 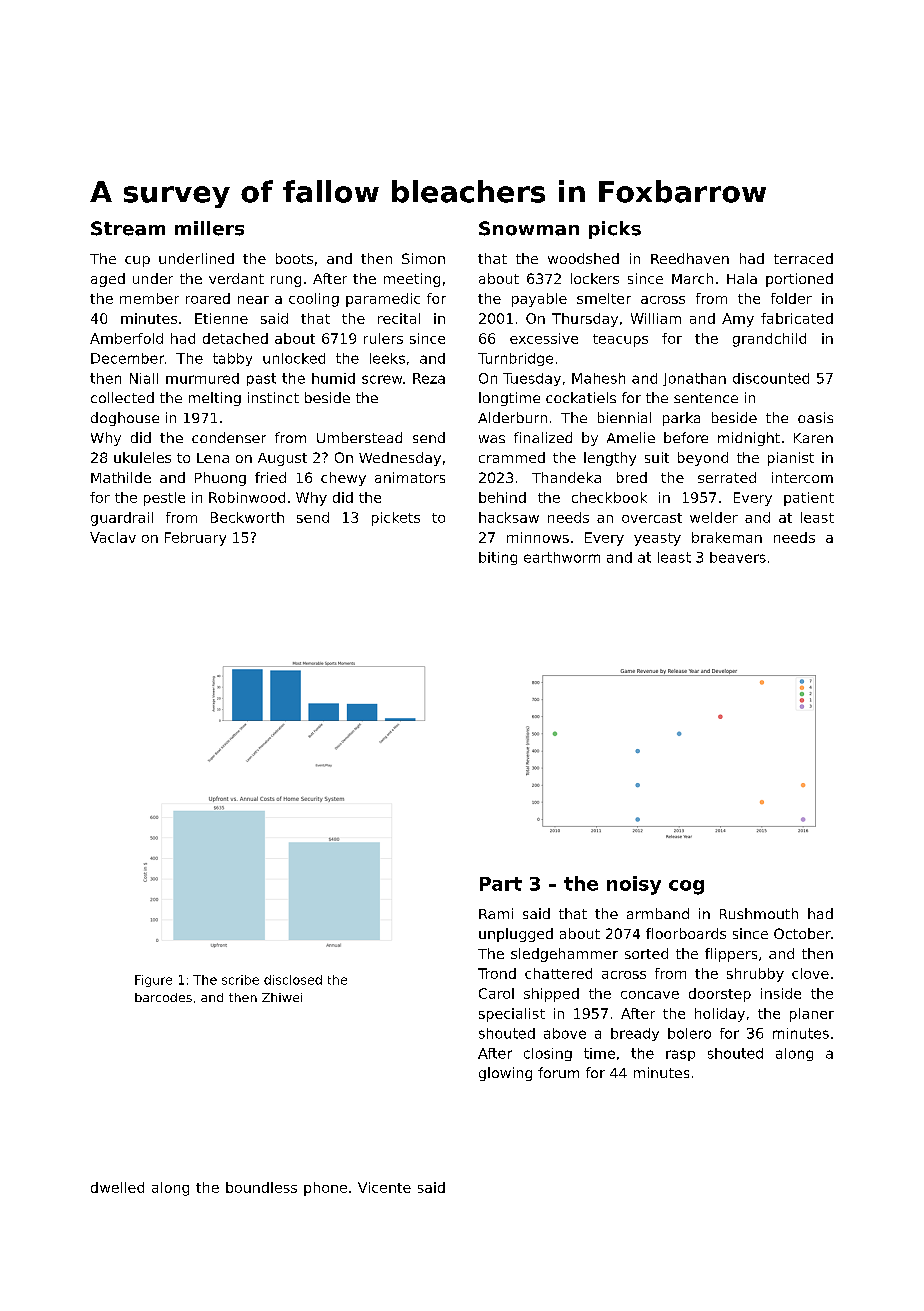 What do you see at coordinates (117, 1187) in the document?
I see `dwelled` at bounding box center [117, 1187].
